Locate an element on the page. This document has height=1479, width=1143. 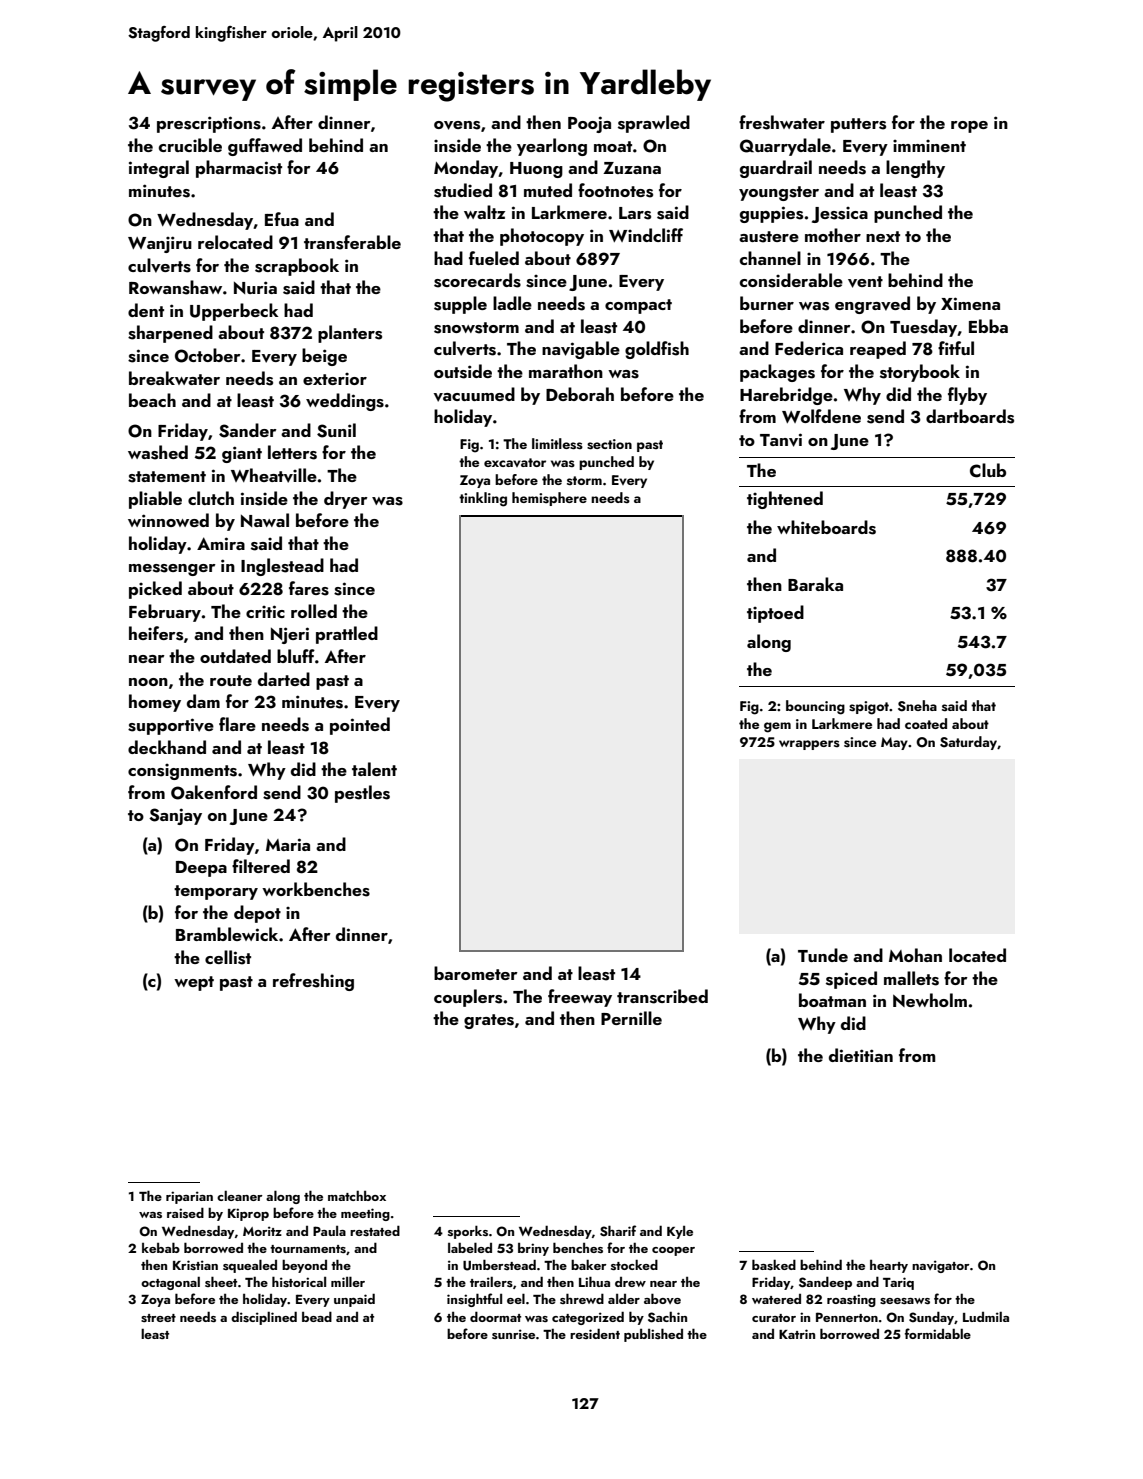
Rowanshaw is located at coordinates (175, 287).
